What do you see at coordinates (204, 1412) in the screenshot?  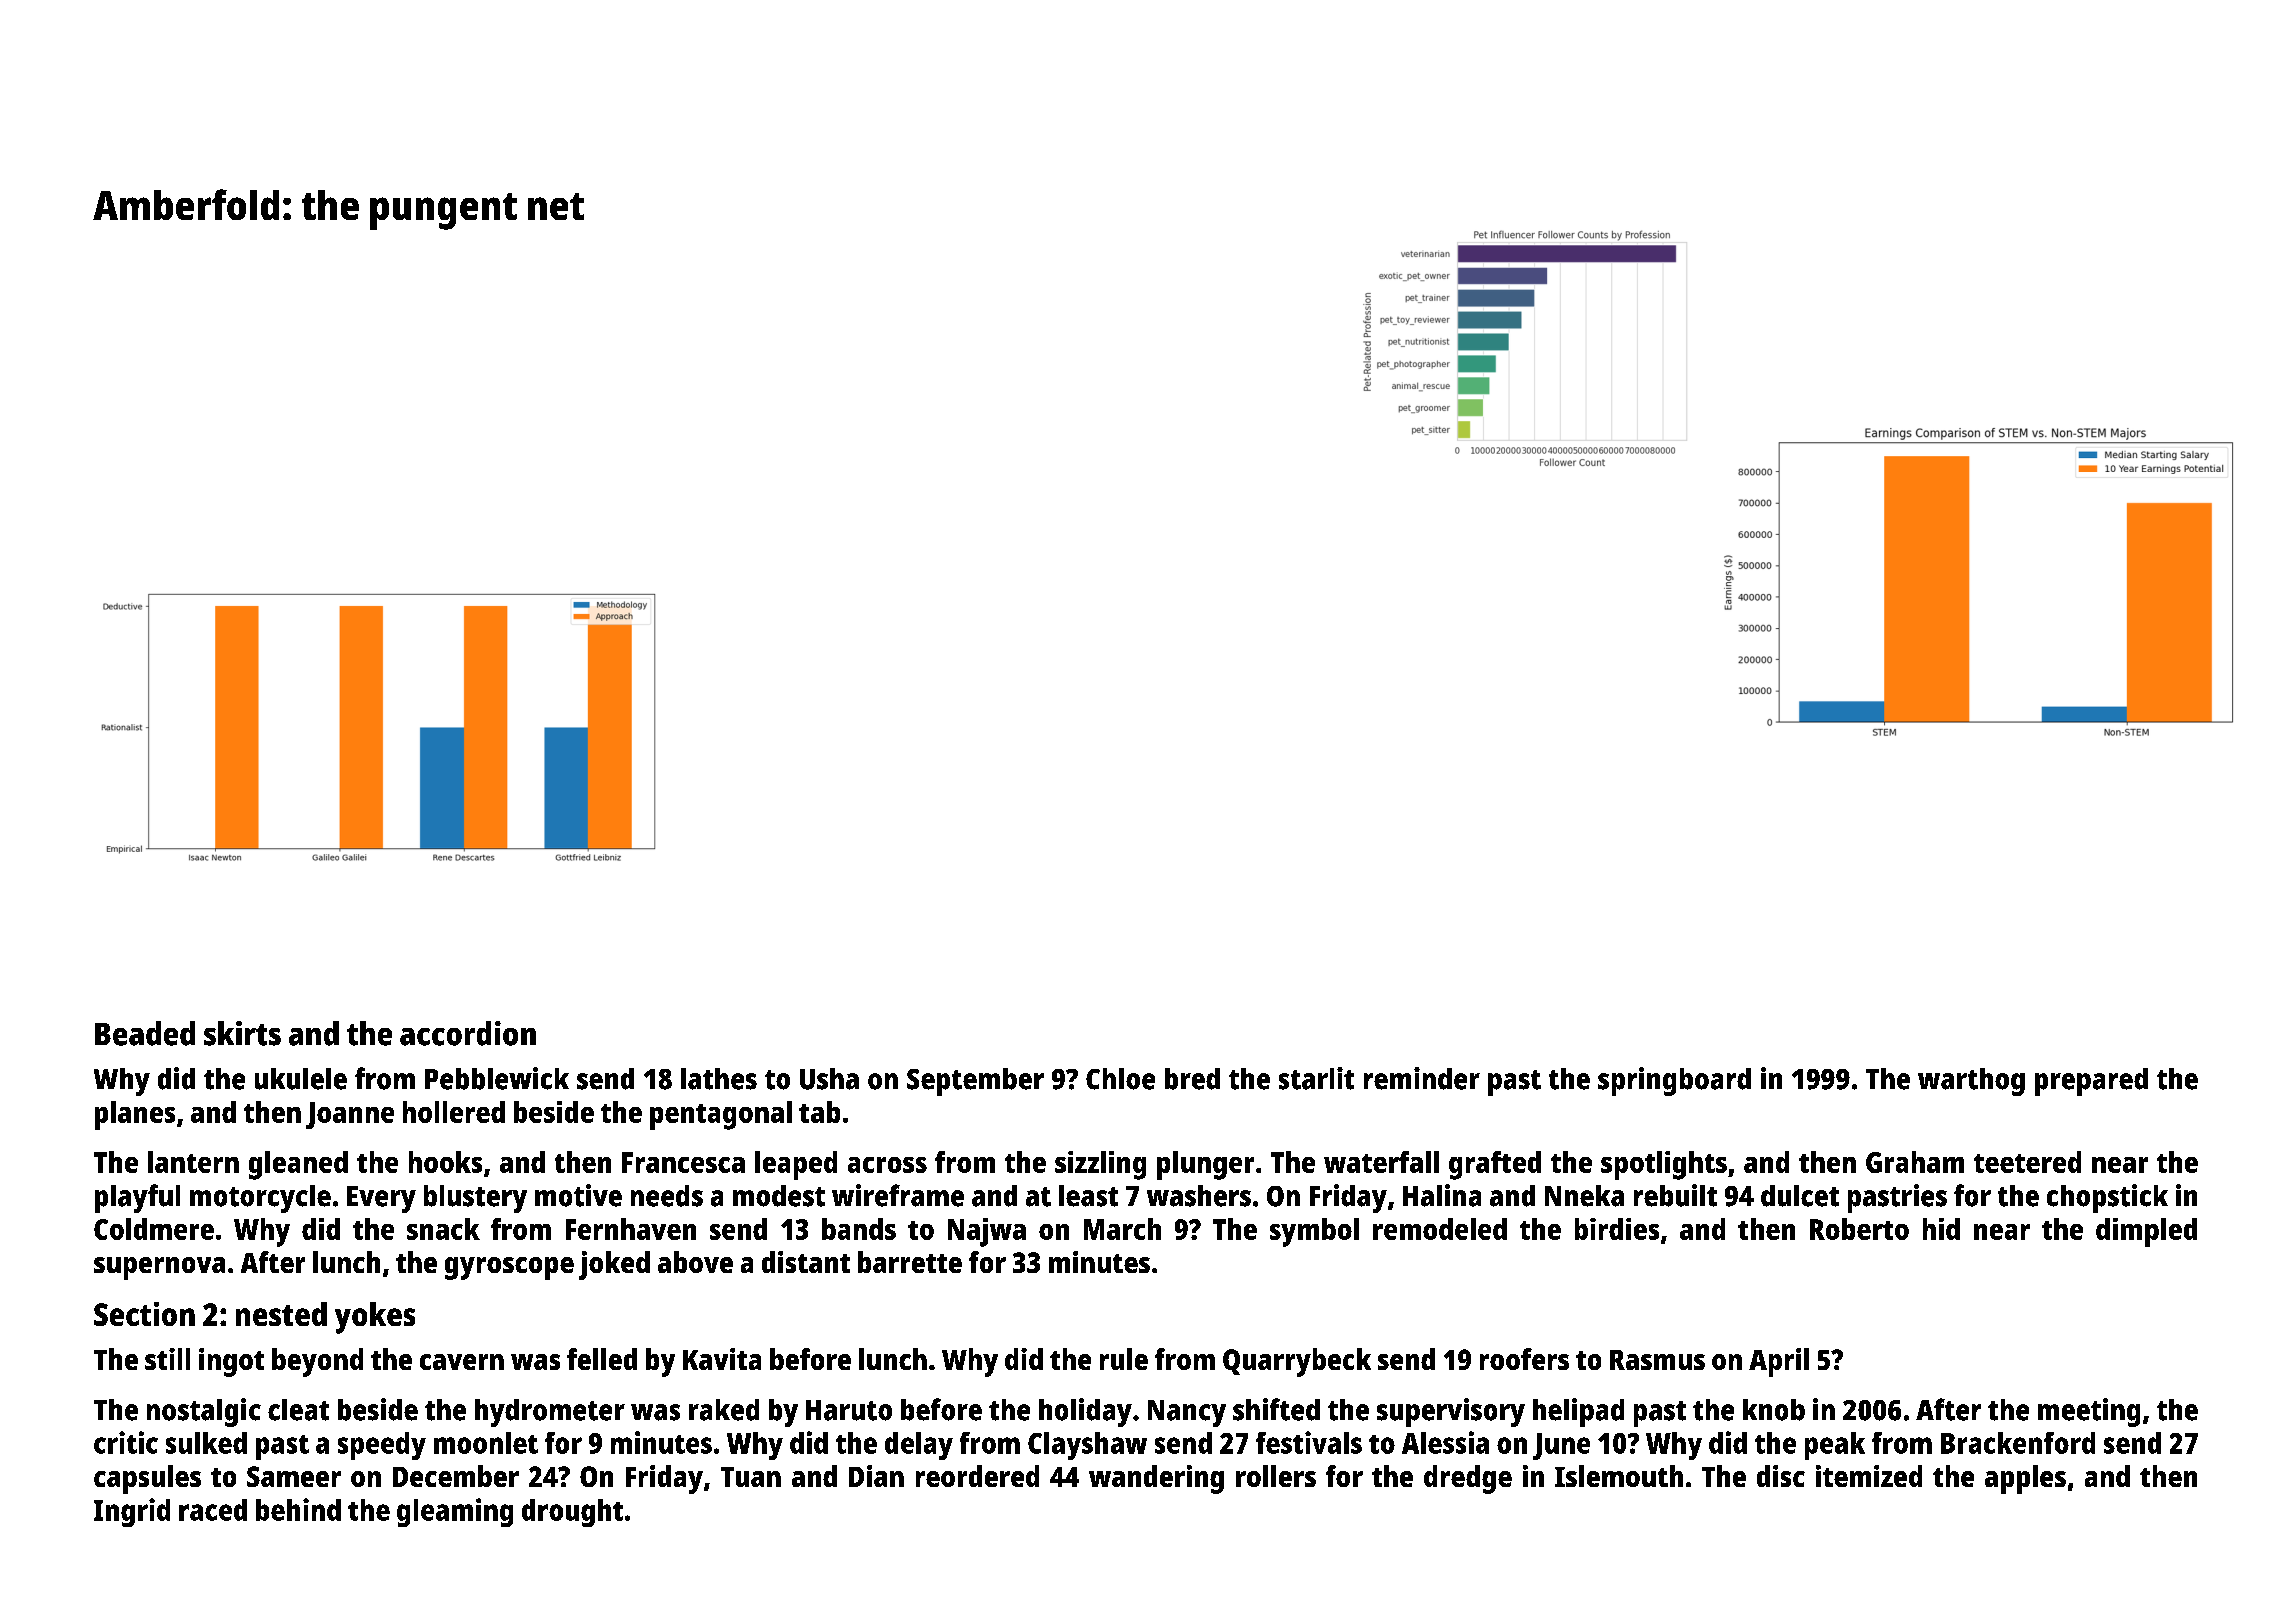 I see `nostalgic` at bounding box center [204, 1412].
